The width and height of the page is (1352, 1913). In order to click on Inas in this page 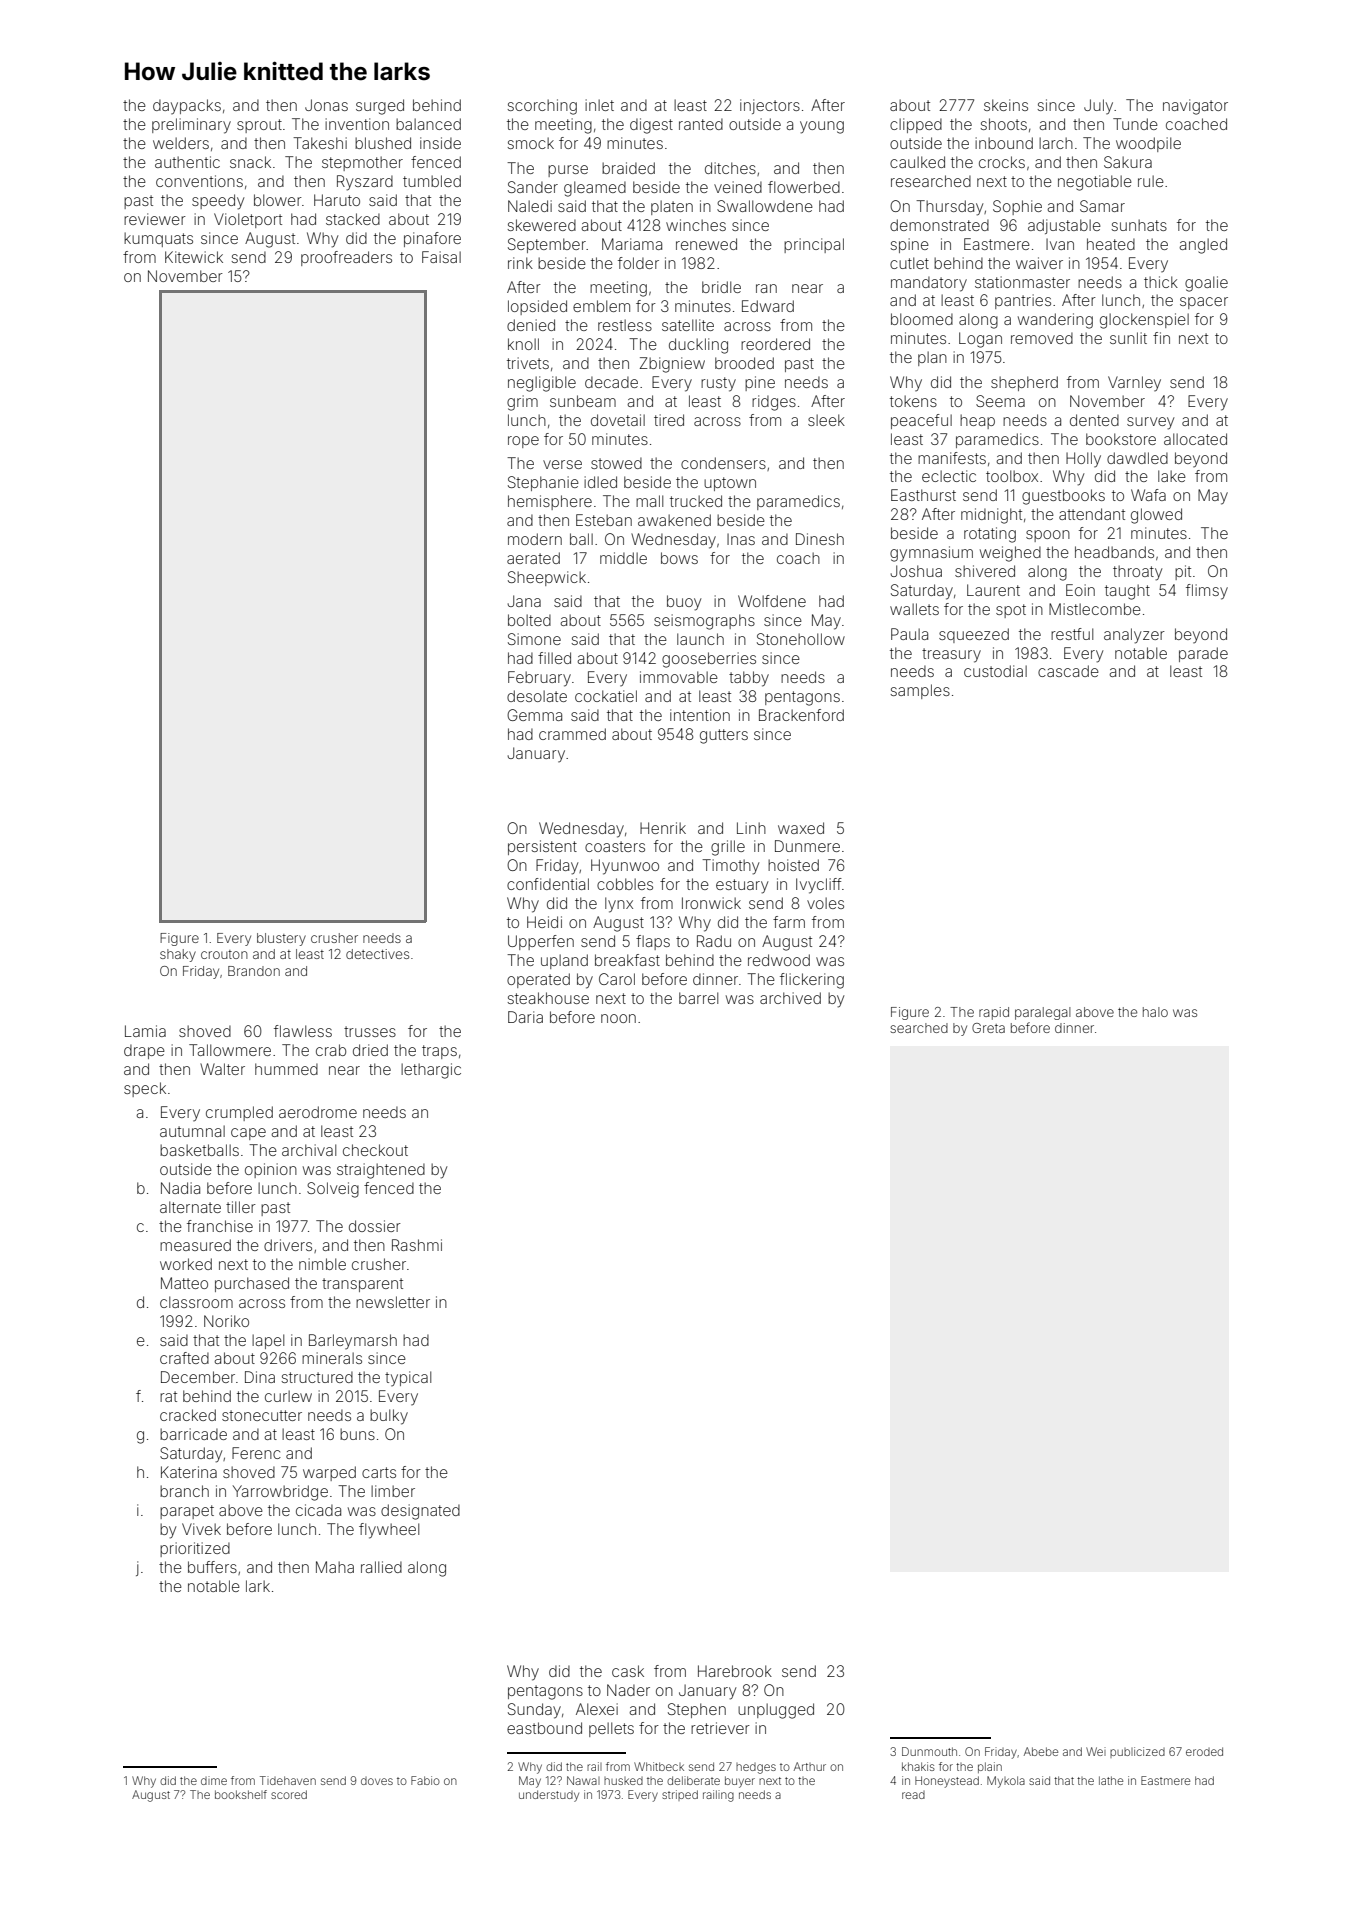, I will do `click(741, 539)`.
